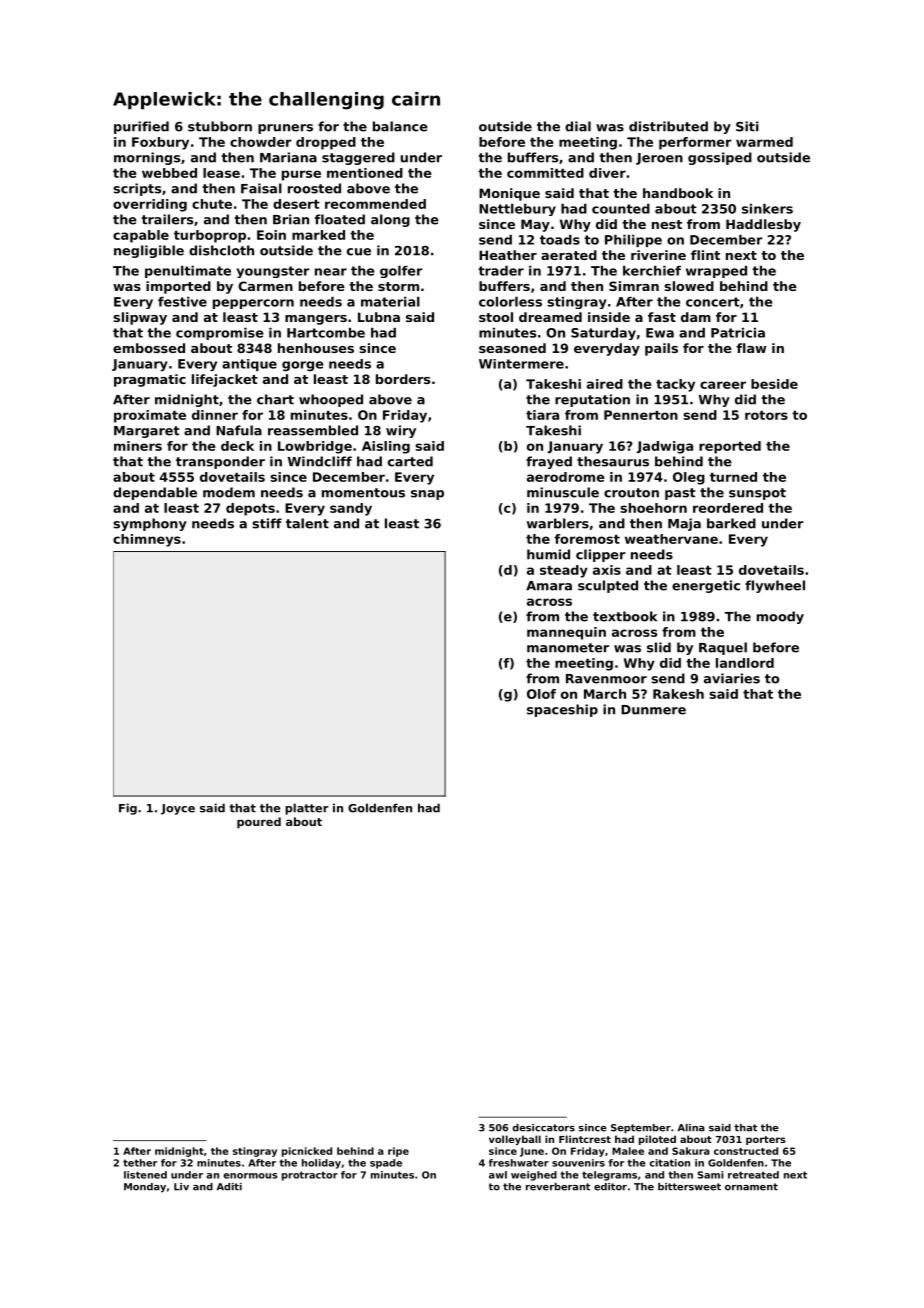 Image resolution: width=924 pixels, height=1308 pixels. I want to click on riverine, so click(658, 255).
